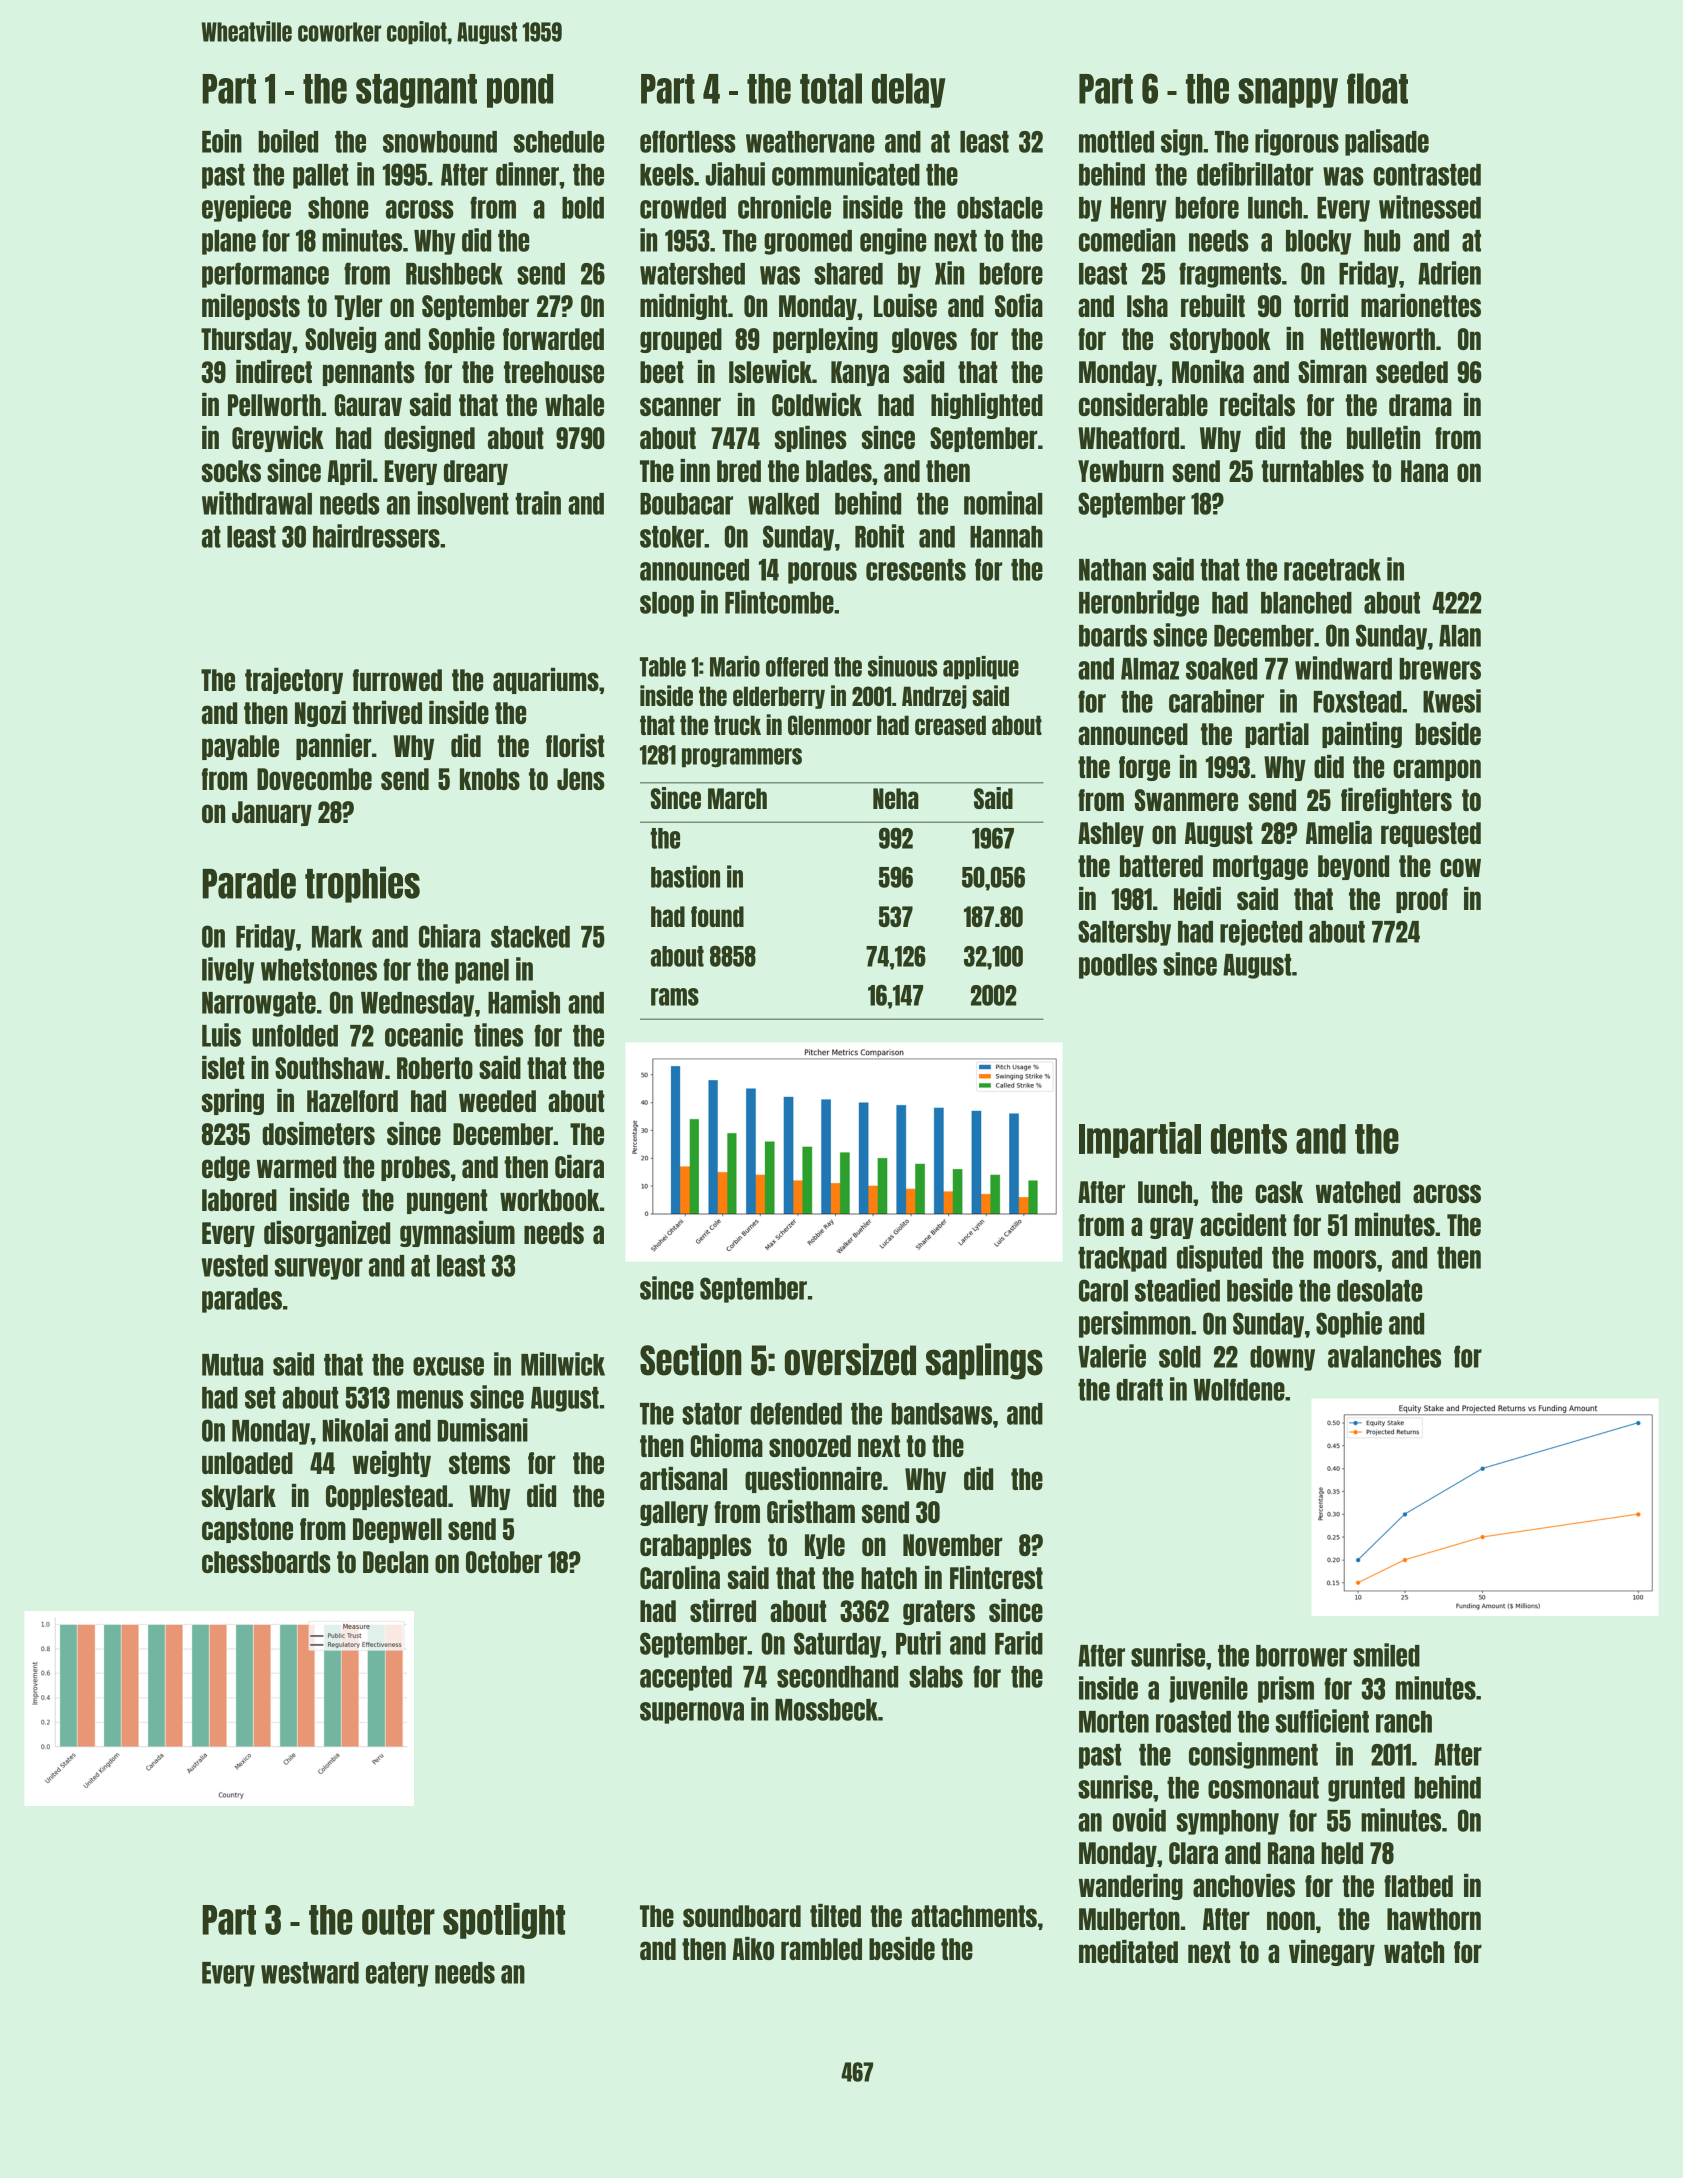  I want to click on delay, so click(909, 90).
